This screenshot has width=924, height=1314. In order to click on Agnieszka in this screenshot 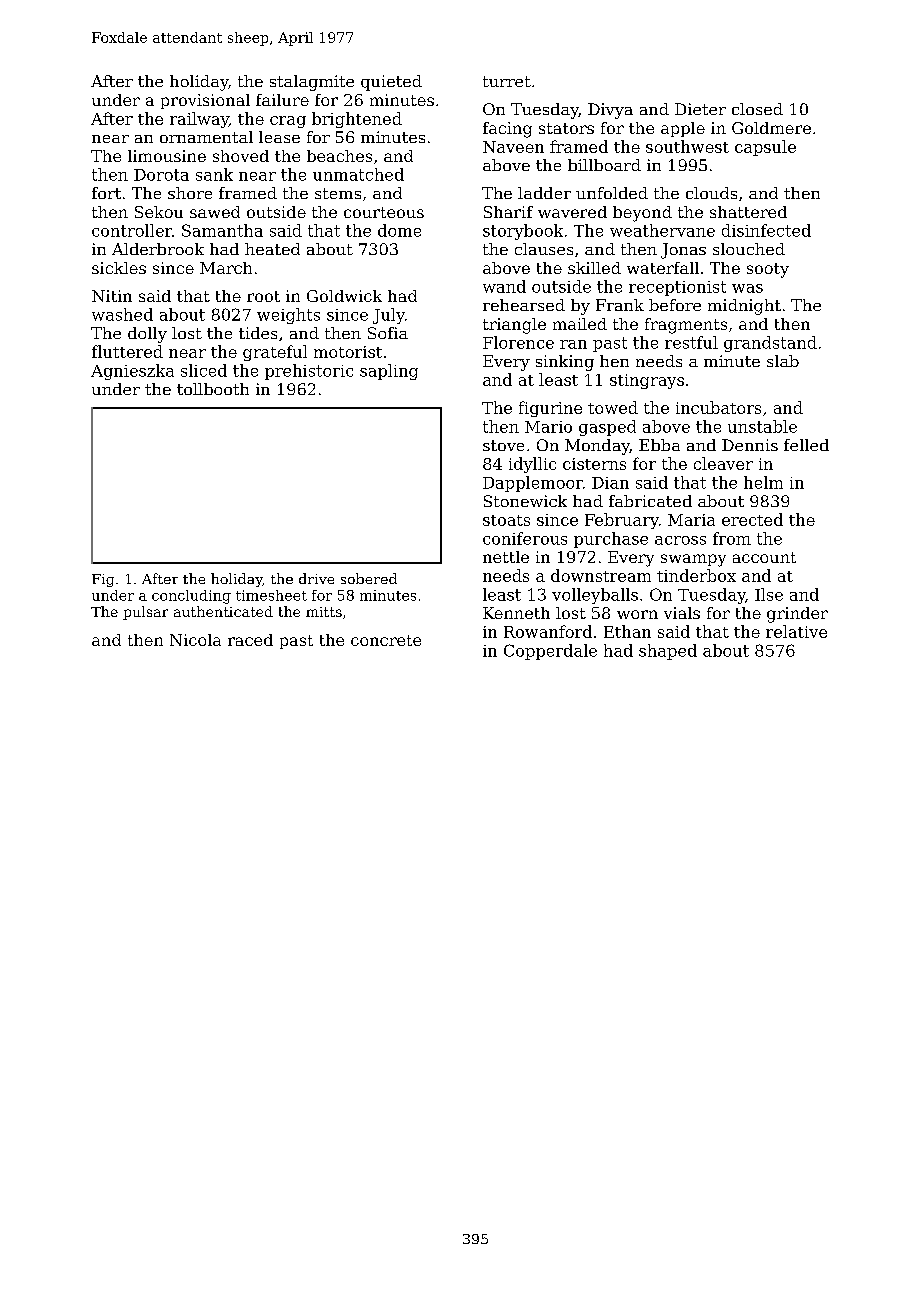, I will do `click(132, 372)`.
